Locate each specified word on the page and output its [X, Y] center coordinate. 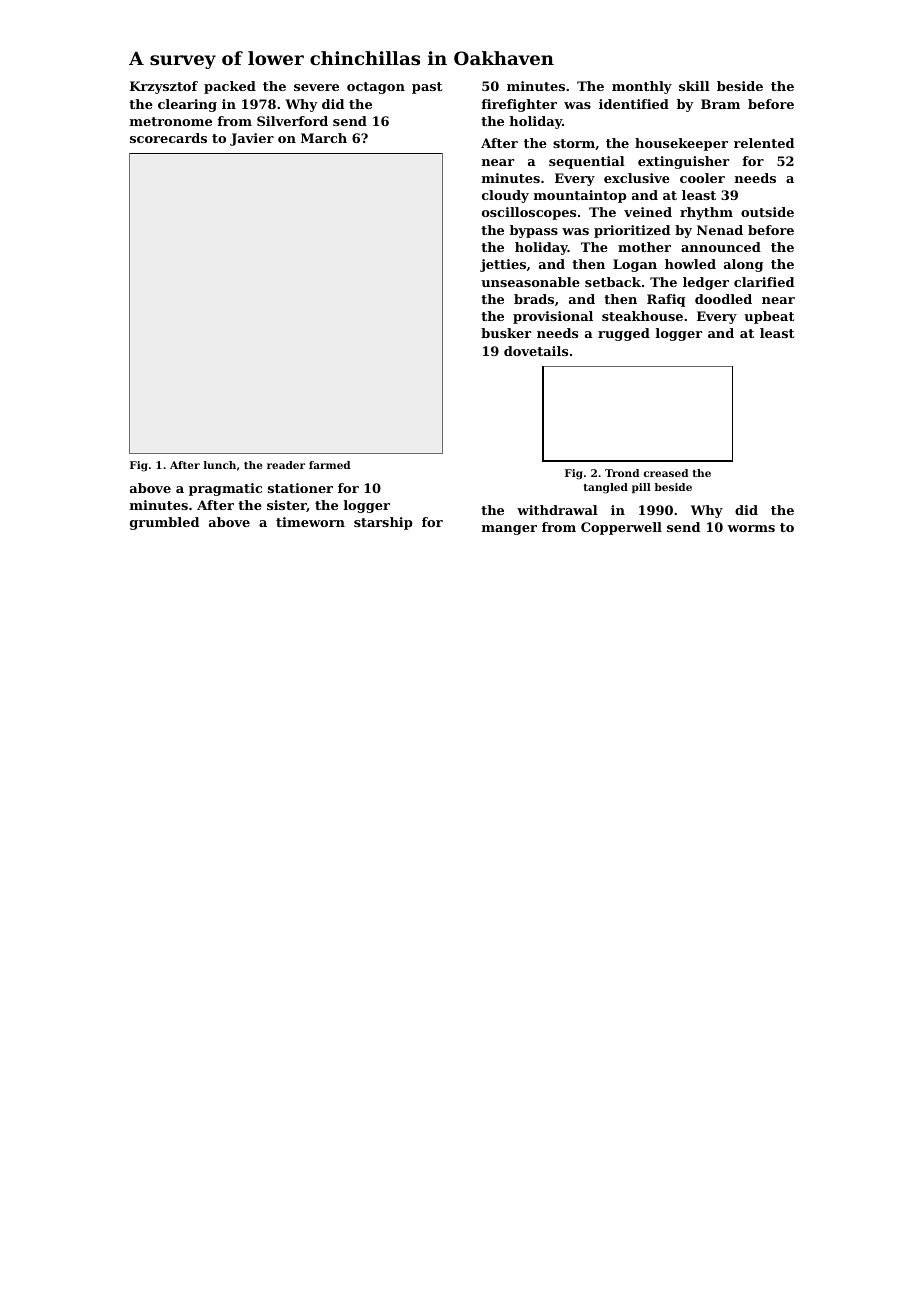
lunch [220, 465]
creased [665, 473]
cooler [702, 178]
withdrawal [557, 510]
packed [230, 87]
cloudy [505, 196]
